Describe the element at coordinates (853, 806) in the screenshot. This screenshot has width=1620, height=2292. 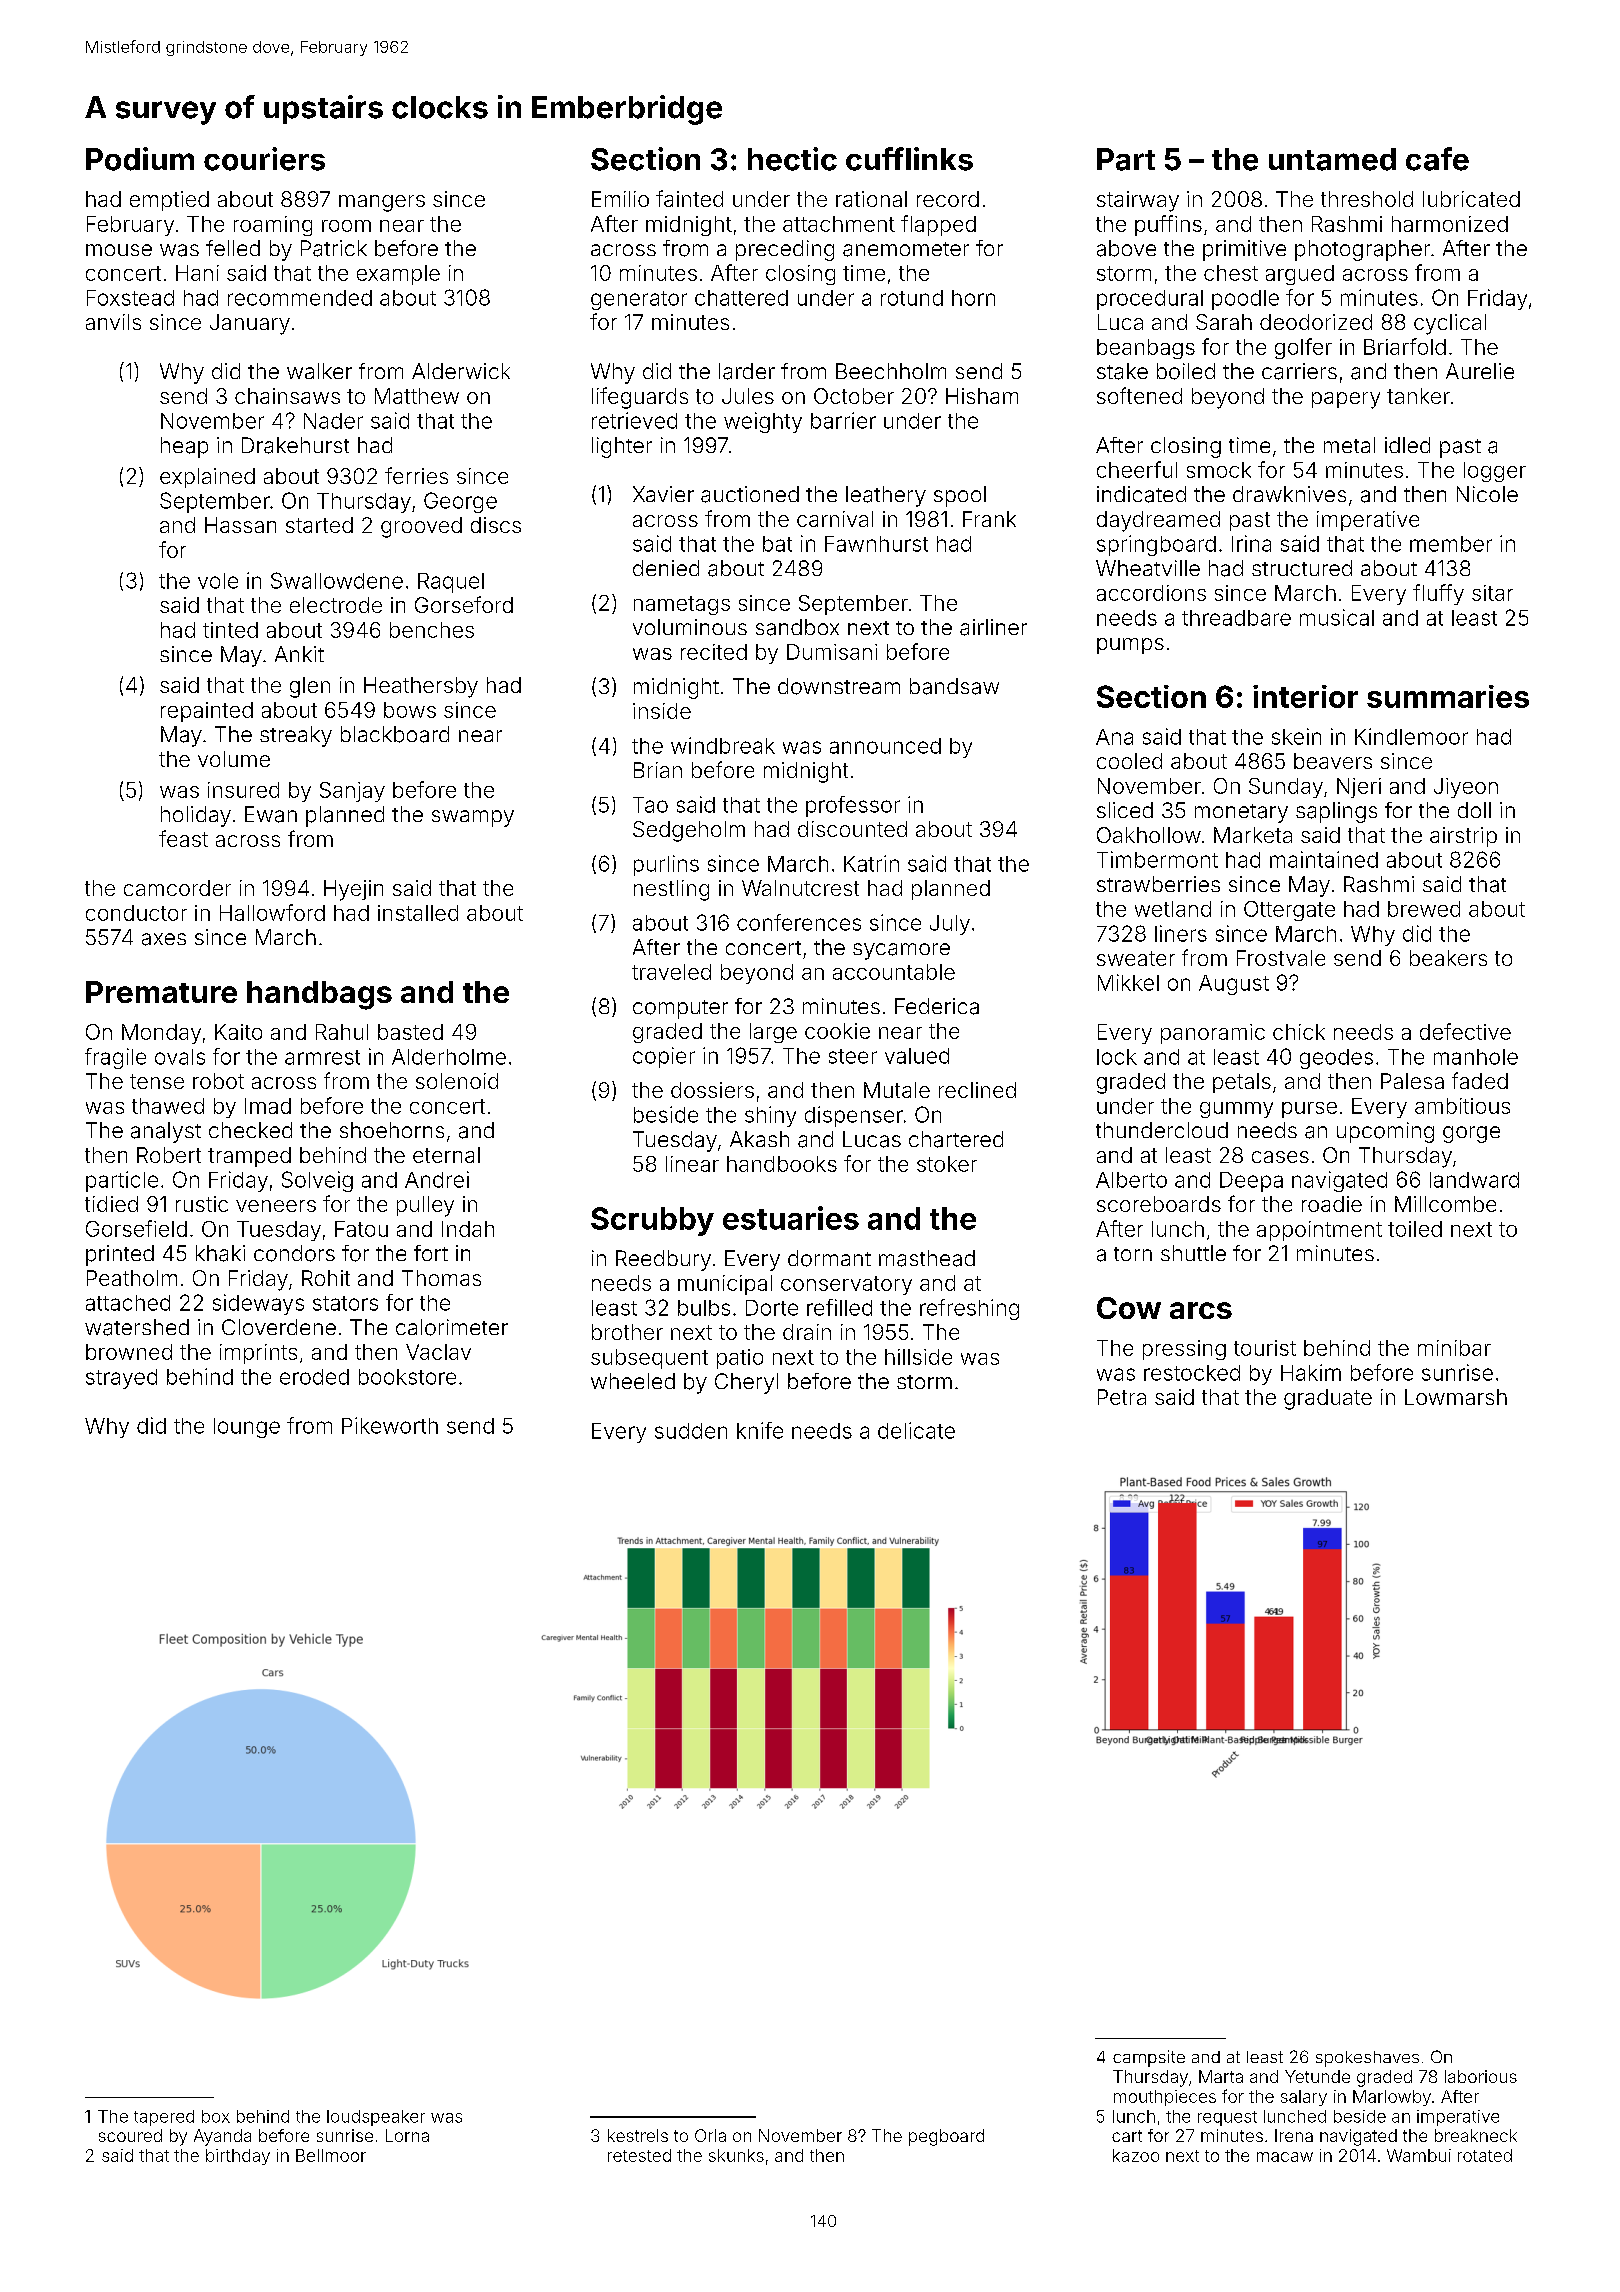
I see `professor` at that location.
